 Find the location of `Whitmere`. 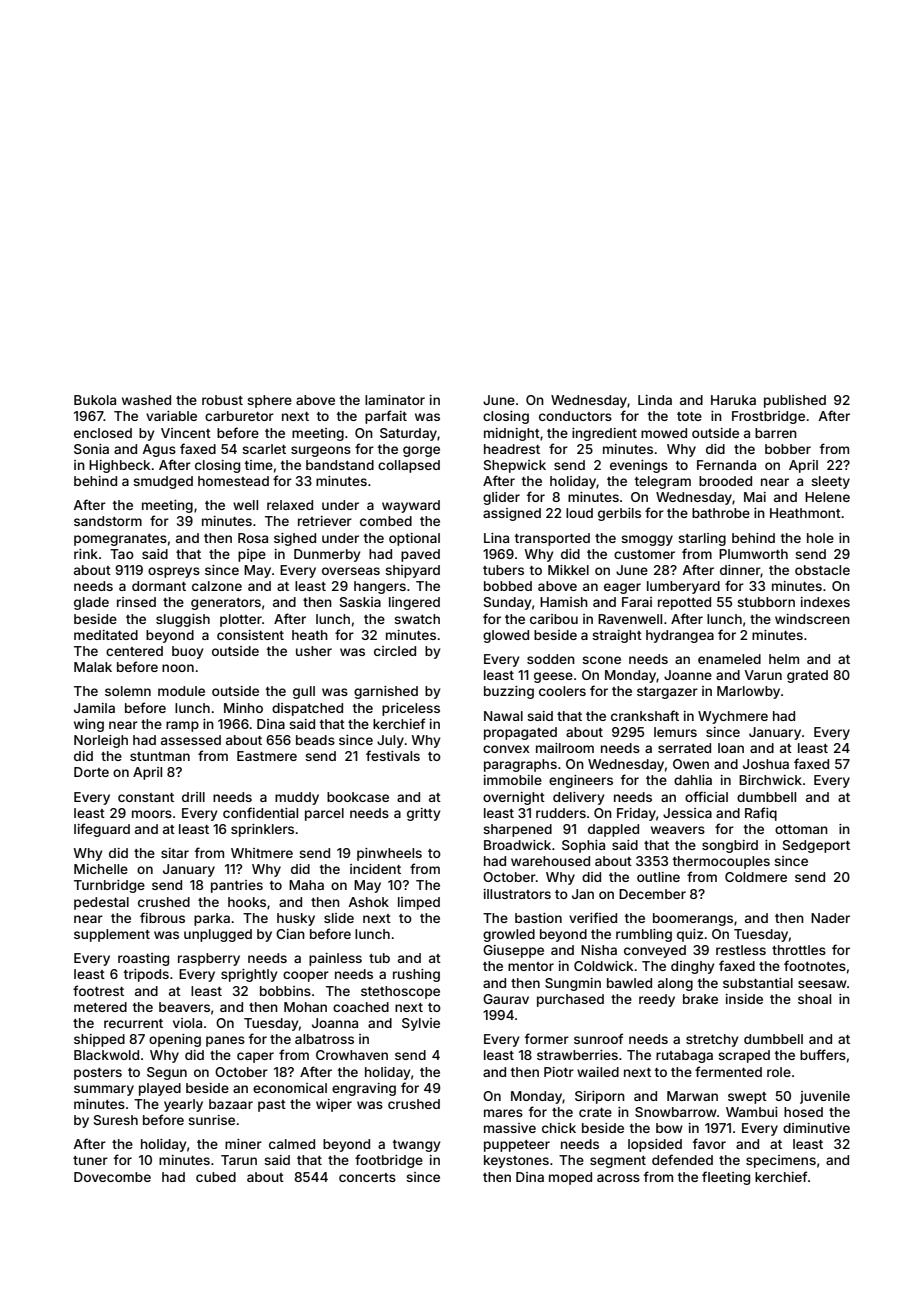

Whitmere is located at coordinates (262, 853).
